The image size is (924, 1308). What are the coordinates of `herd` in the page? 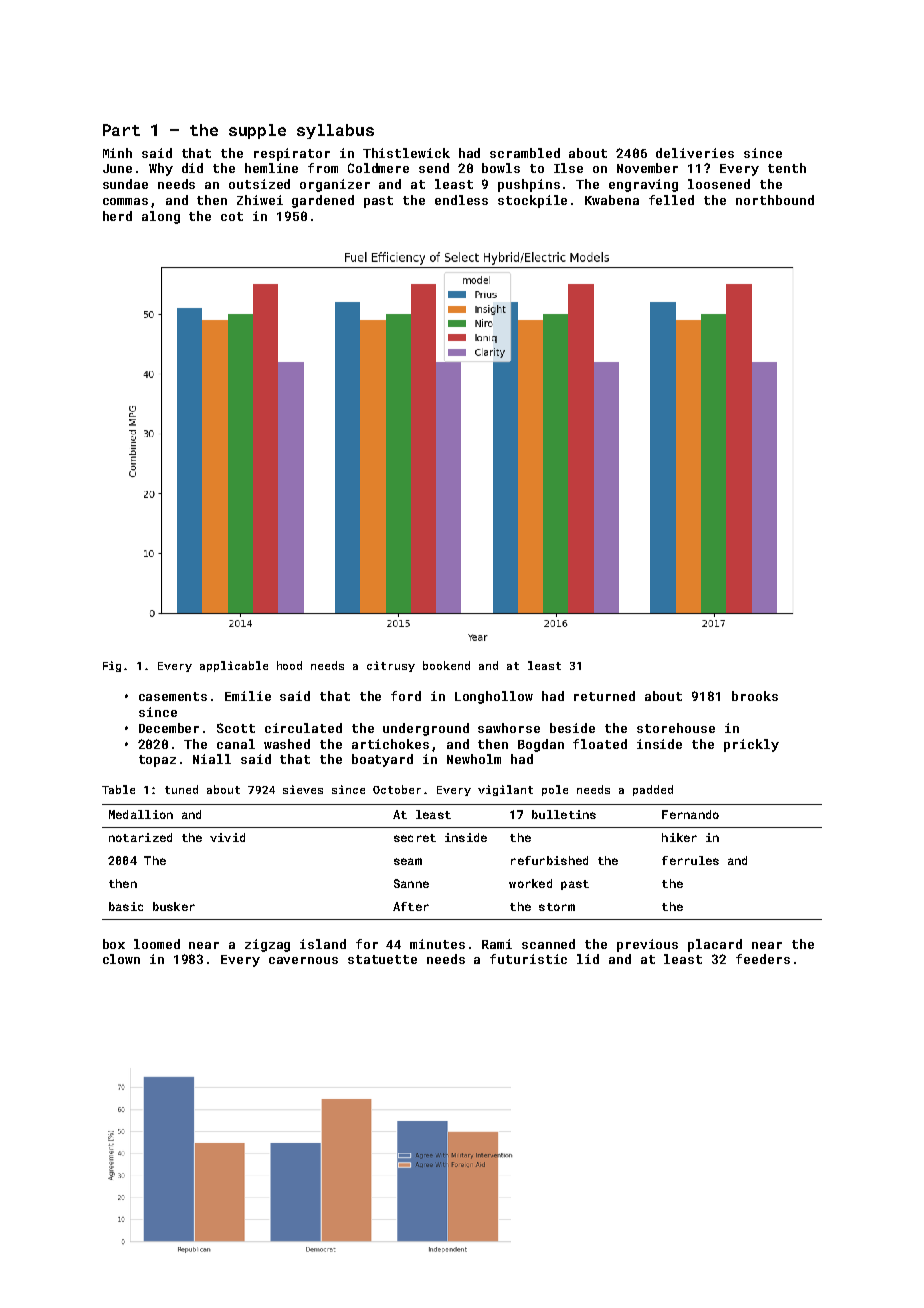 It's located at (117, 216).
